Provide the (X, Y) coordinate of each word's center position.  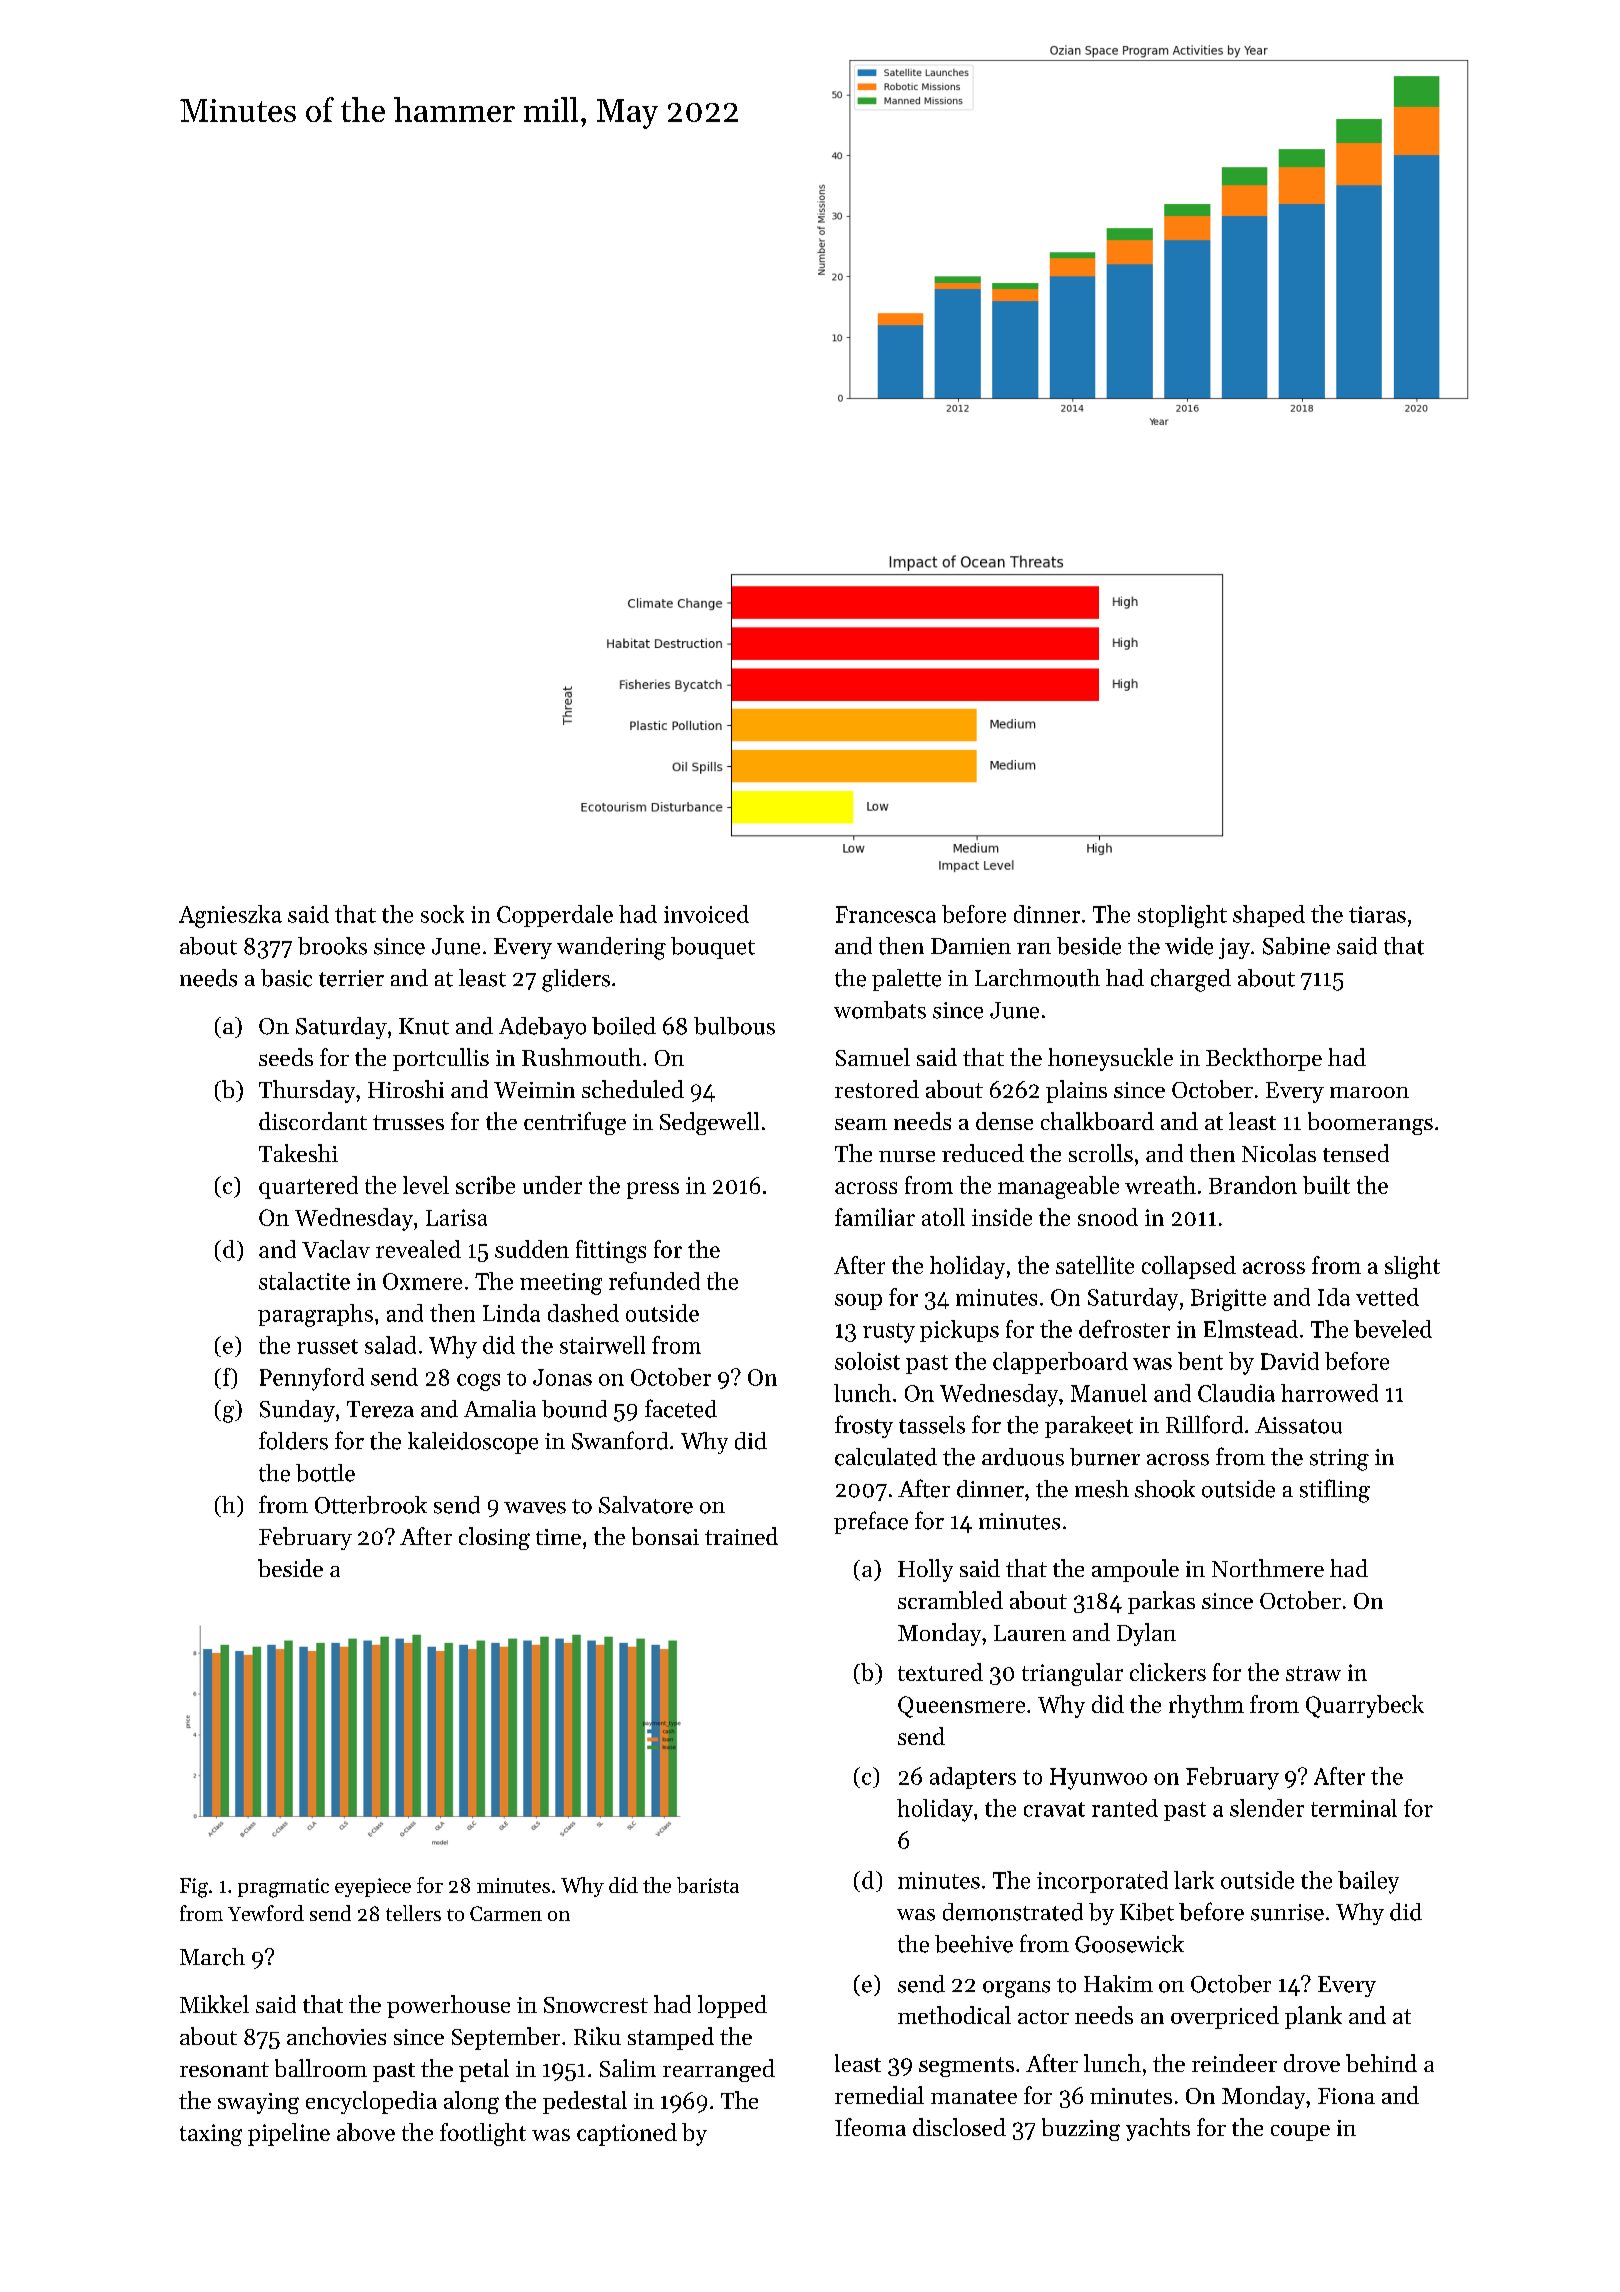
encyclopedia (371, 2102)
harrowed (1329, 1393)
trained (741, 1536)
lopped (732, 2006)
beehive (974, 1944)
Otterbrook (371, 1505)
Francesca (886, 914)
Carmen (506, 1913)
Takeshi (298, 1153)
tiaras (1377, 914)
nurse (907, 1156)
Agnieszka (230, 916)
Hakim (1118, 1983)
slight (1412, 1267)
